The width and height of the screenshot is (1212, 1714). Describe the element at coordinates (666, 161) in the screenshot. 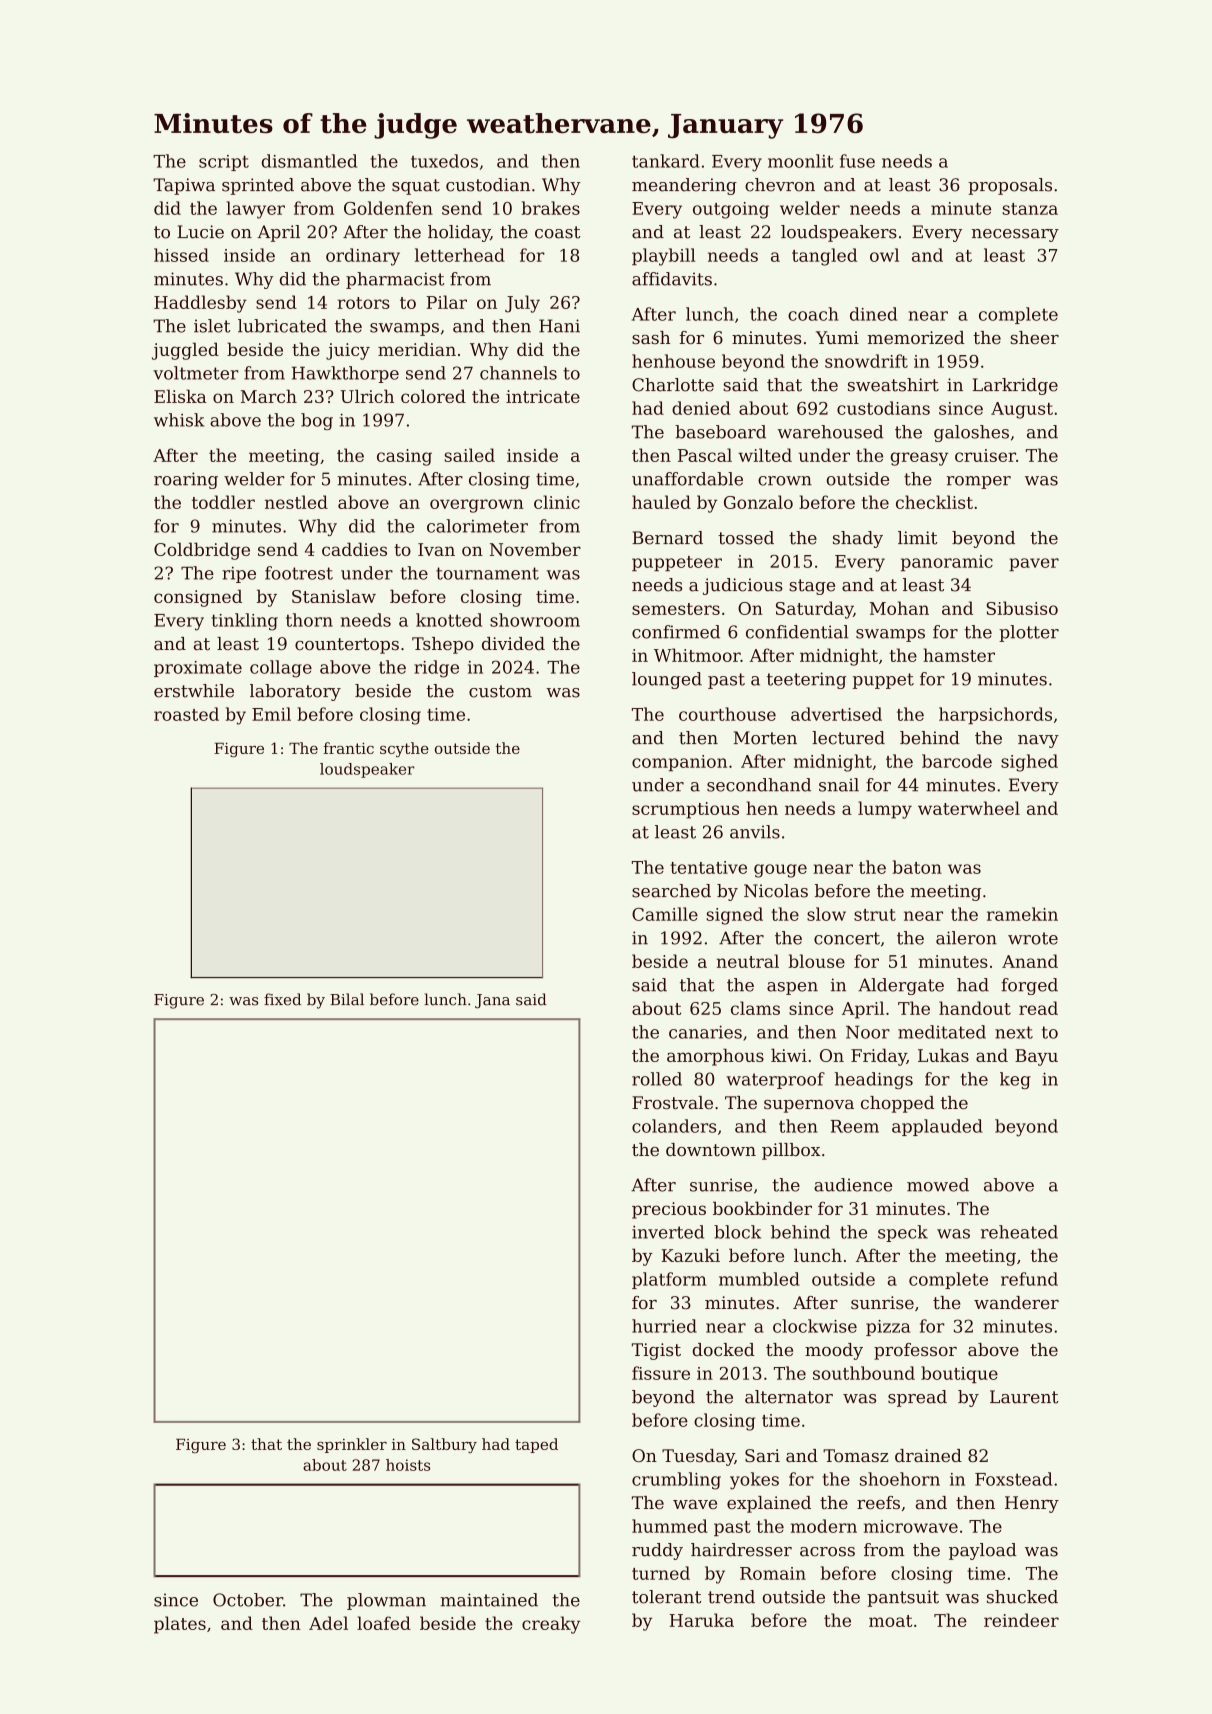

I see `tankard` at that location.
